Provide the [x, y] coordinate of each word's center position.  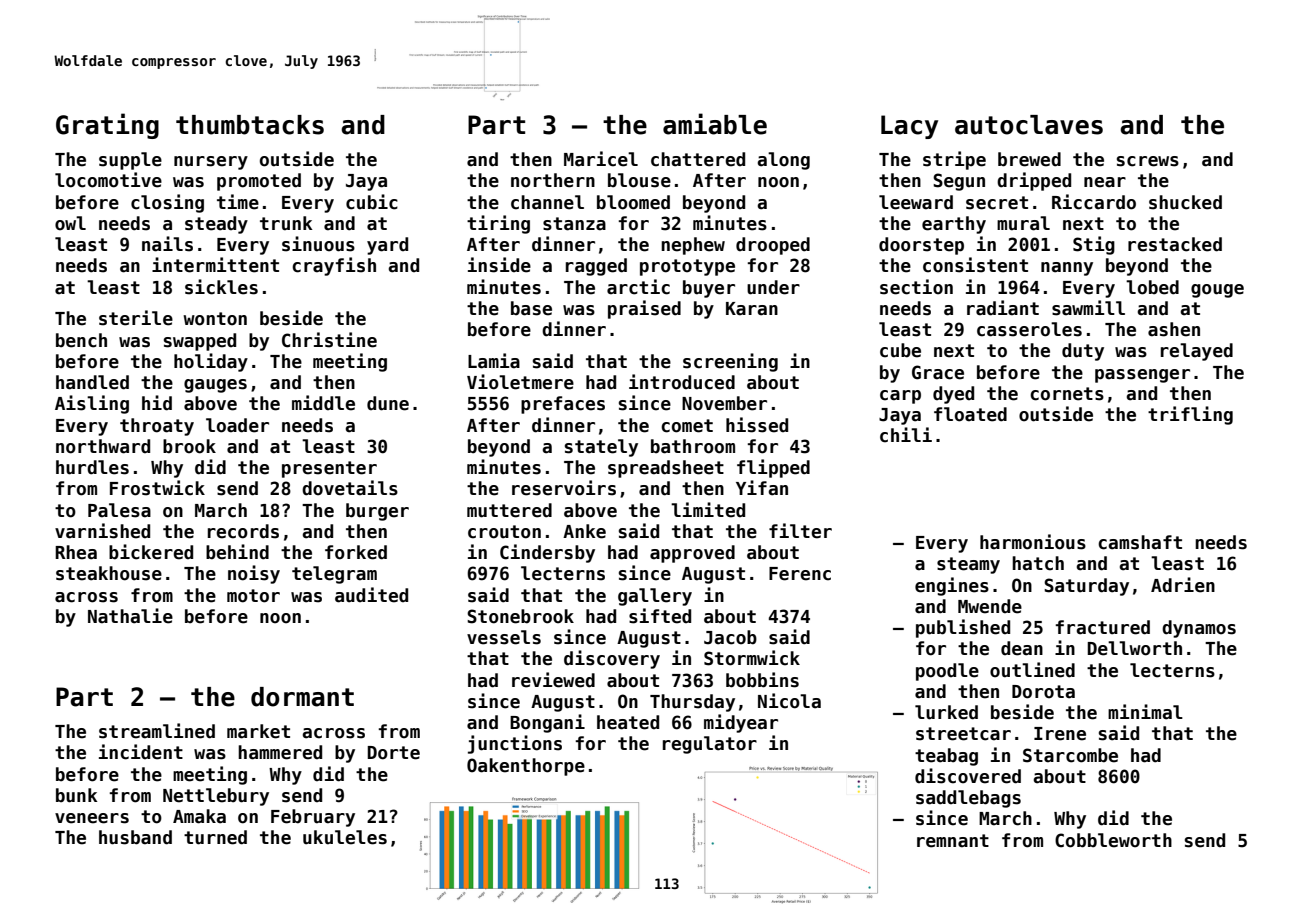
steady [216, 225]
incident [141, 752]
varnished [102, 531]
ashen [1174, 329]
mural [1023, 223]
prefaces [563, 405]
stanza [574, 224]
